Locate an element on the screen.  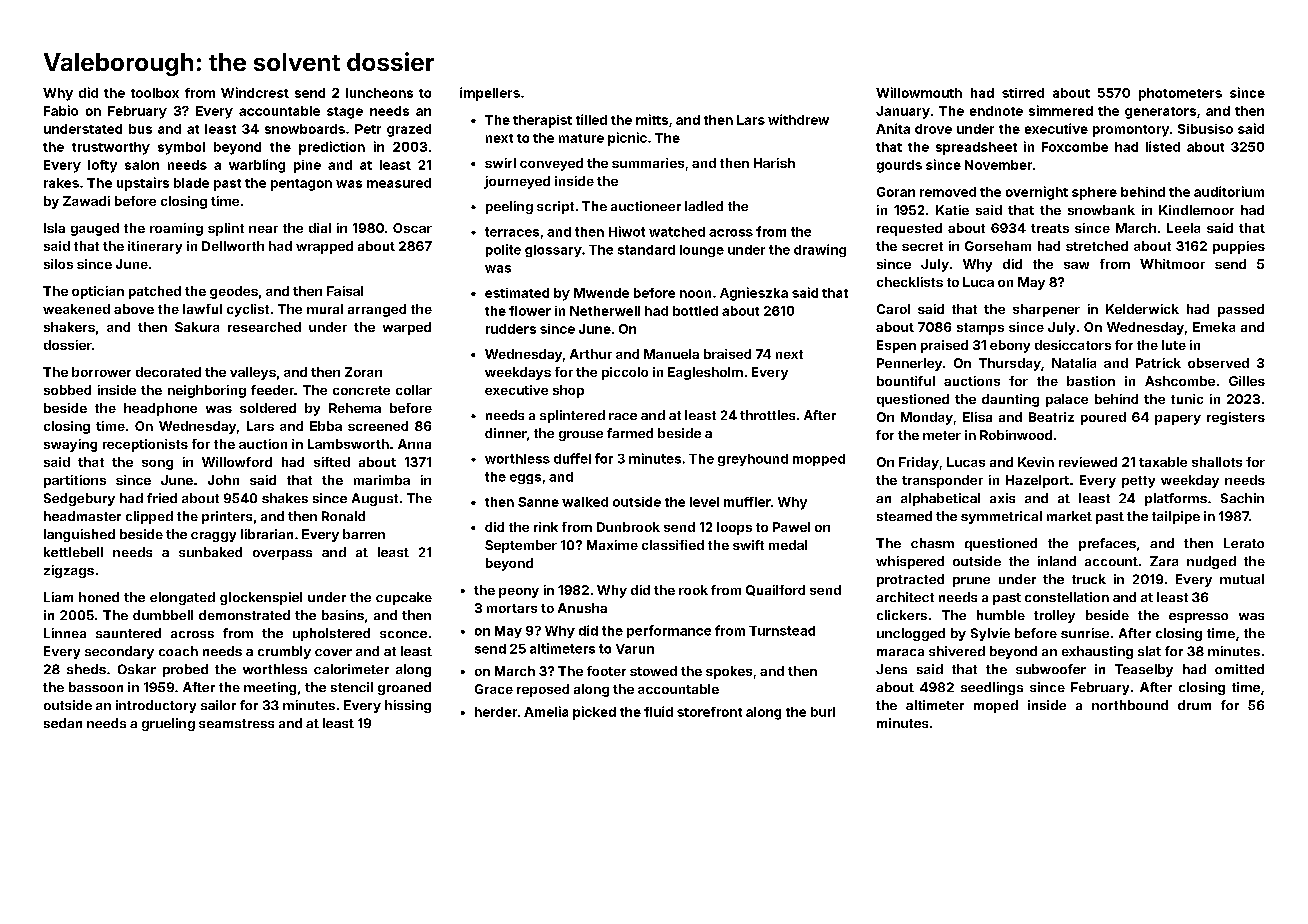
researched is located at coordinates (264, 327).
